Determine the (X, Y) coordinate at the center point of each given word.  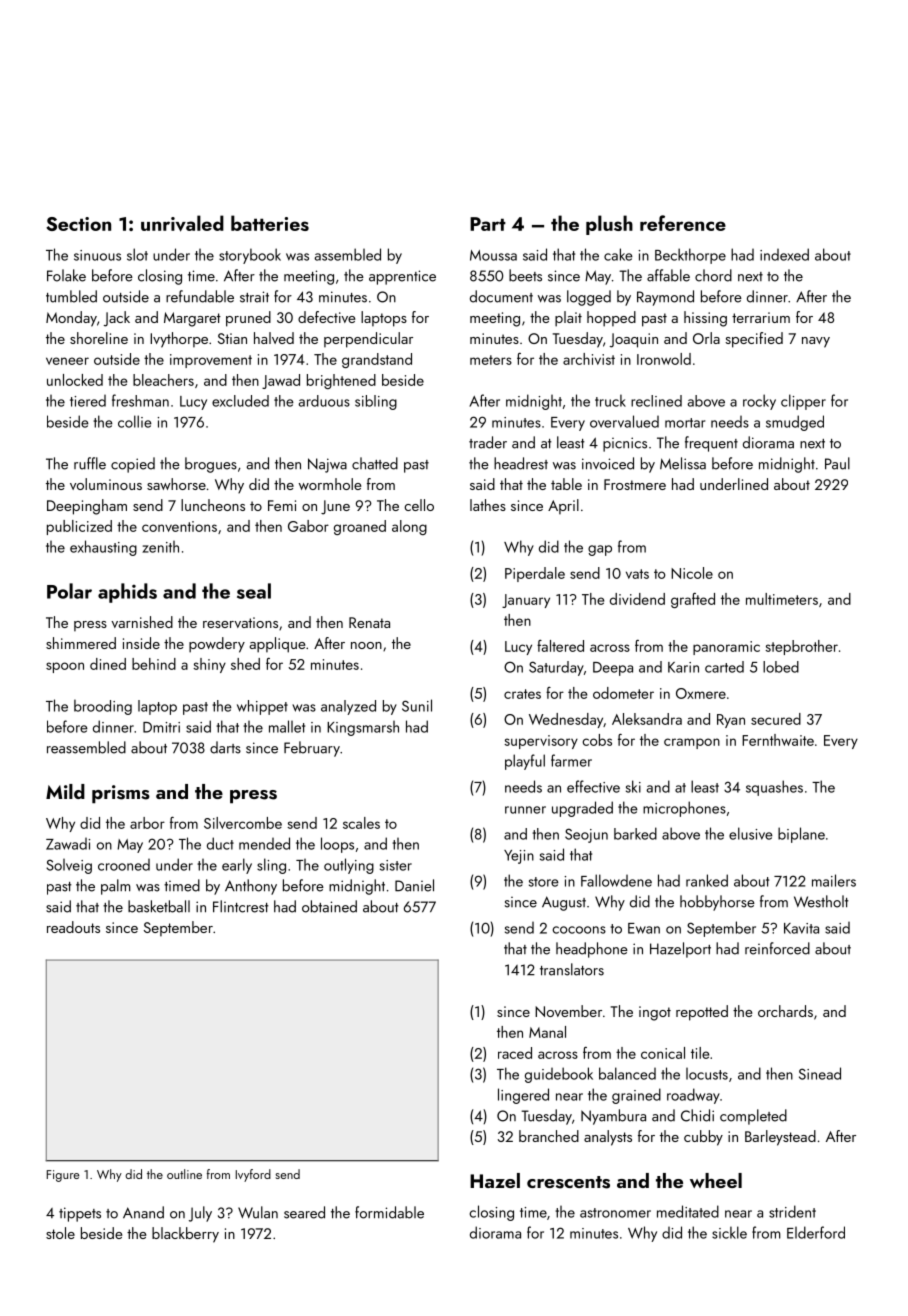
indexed (784, 254)
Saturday (556, 668)
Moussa (493, 255)
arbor (147, 823)
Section (78, 224)
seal (254, 591)
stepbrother (801, 647)
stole (60, 1233)
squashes (774, 788)
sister (396, 865)
